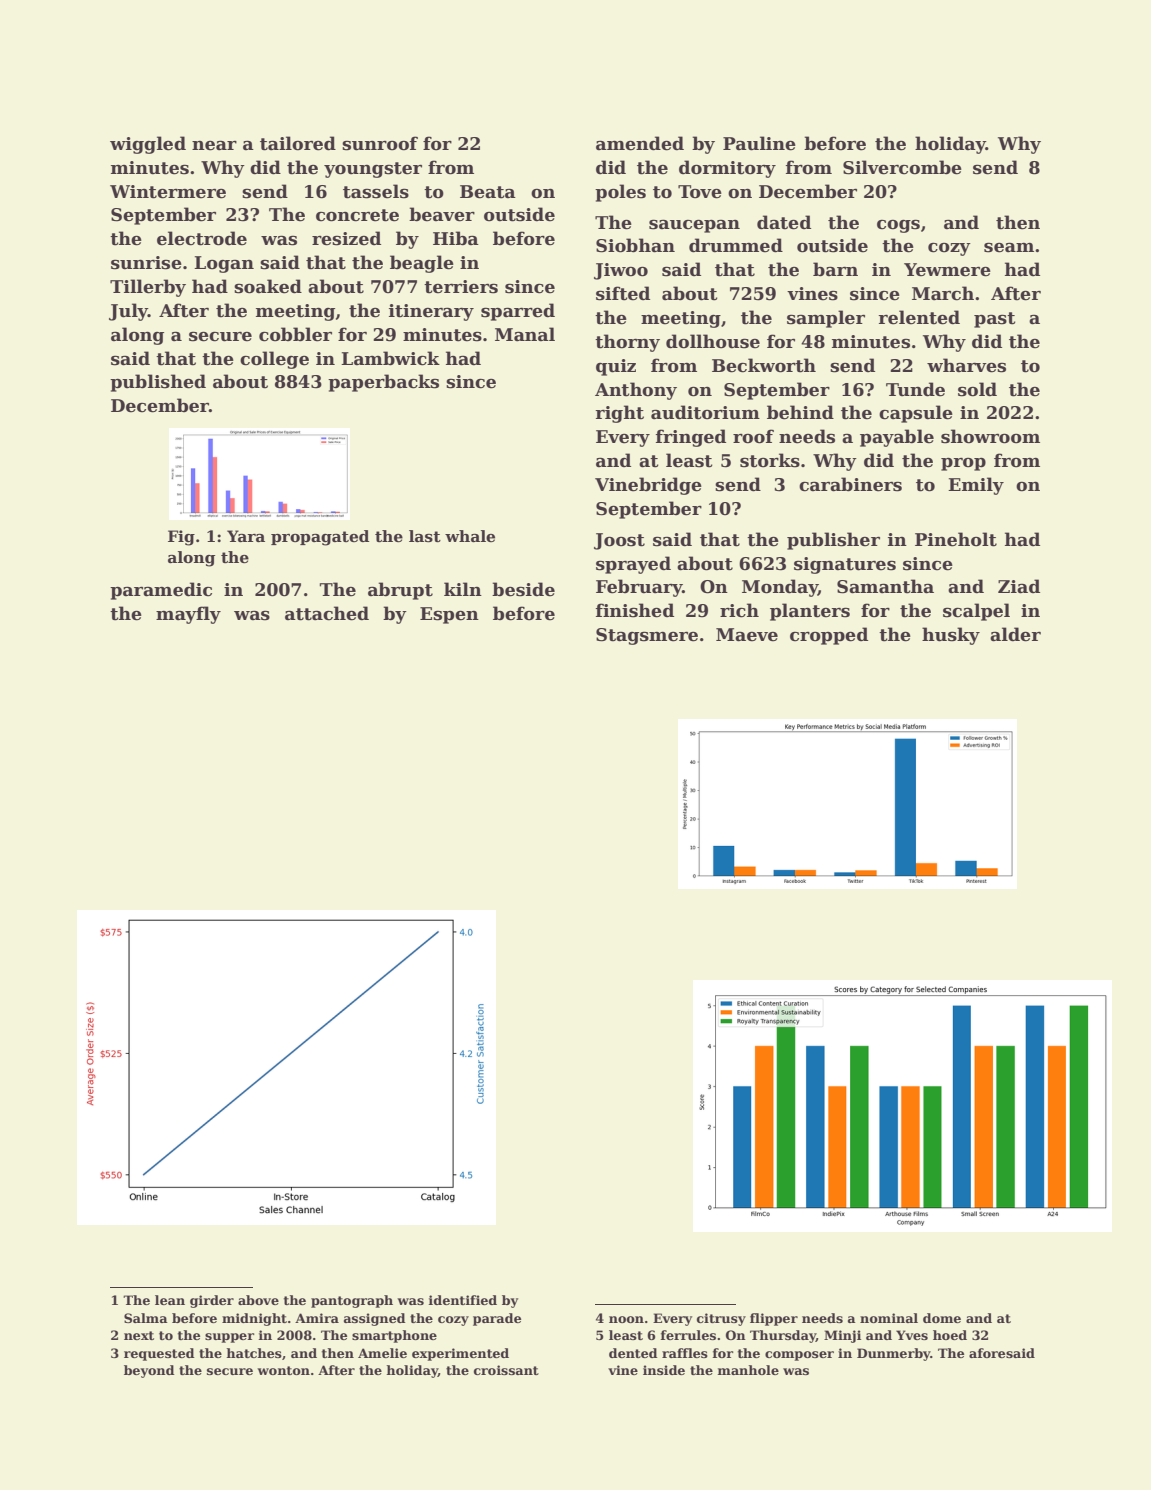 The image size is (1151, 1490). I want to click on Salma, so click(146, 1318).
